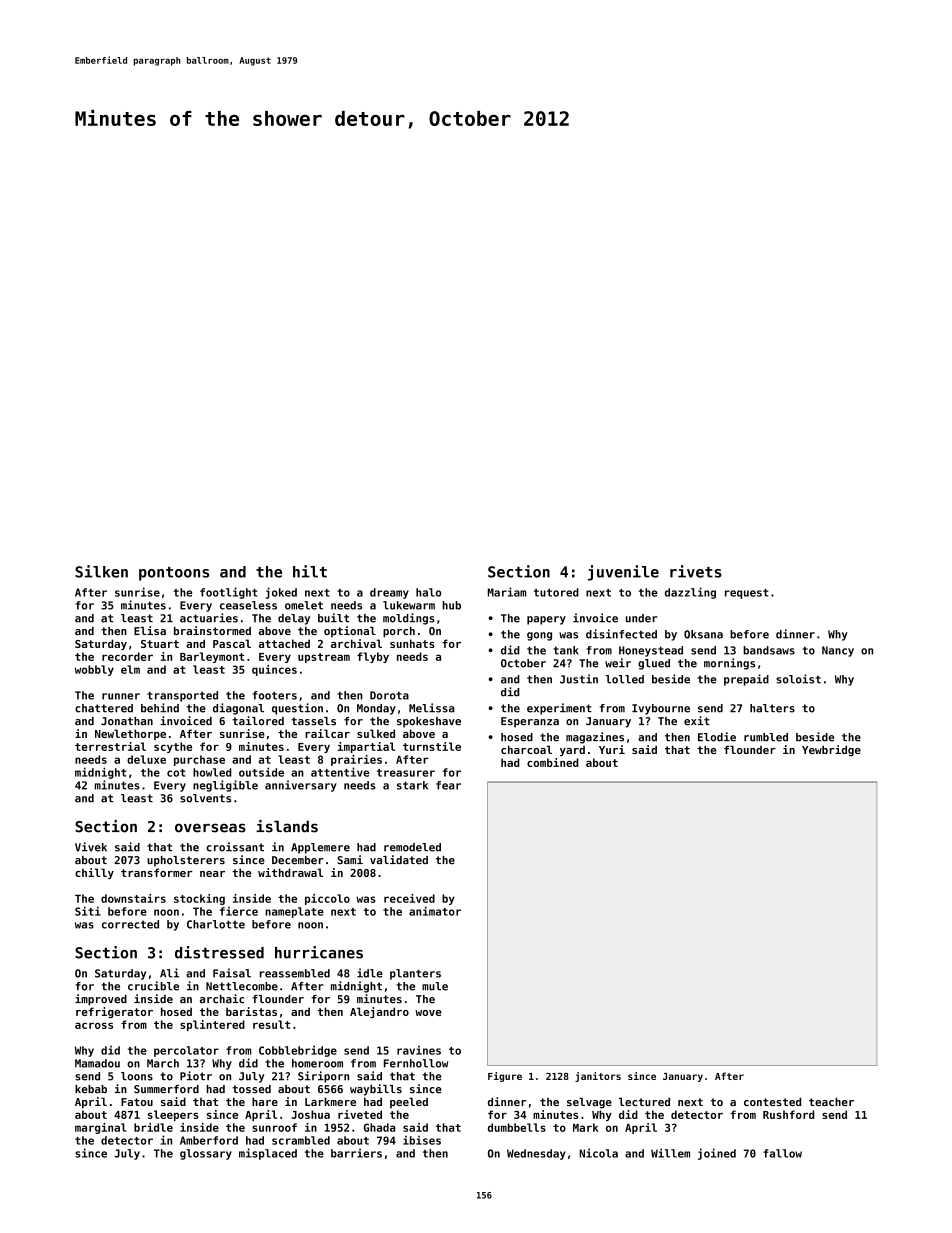  Describe the element at coordinates (831, 750) in the screenshot. I see `Yewbridge` at that location.
